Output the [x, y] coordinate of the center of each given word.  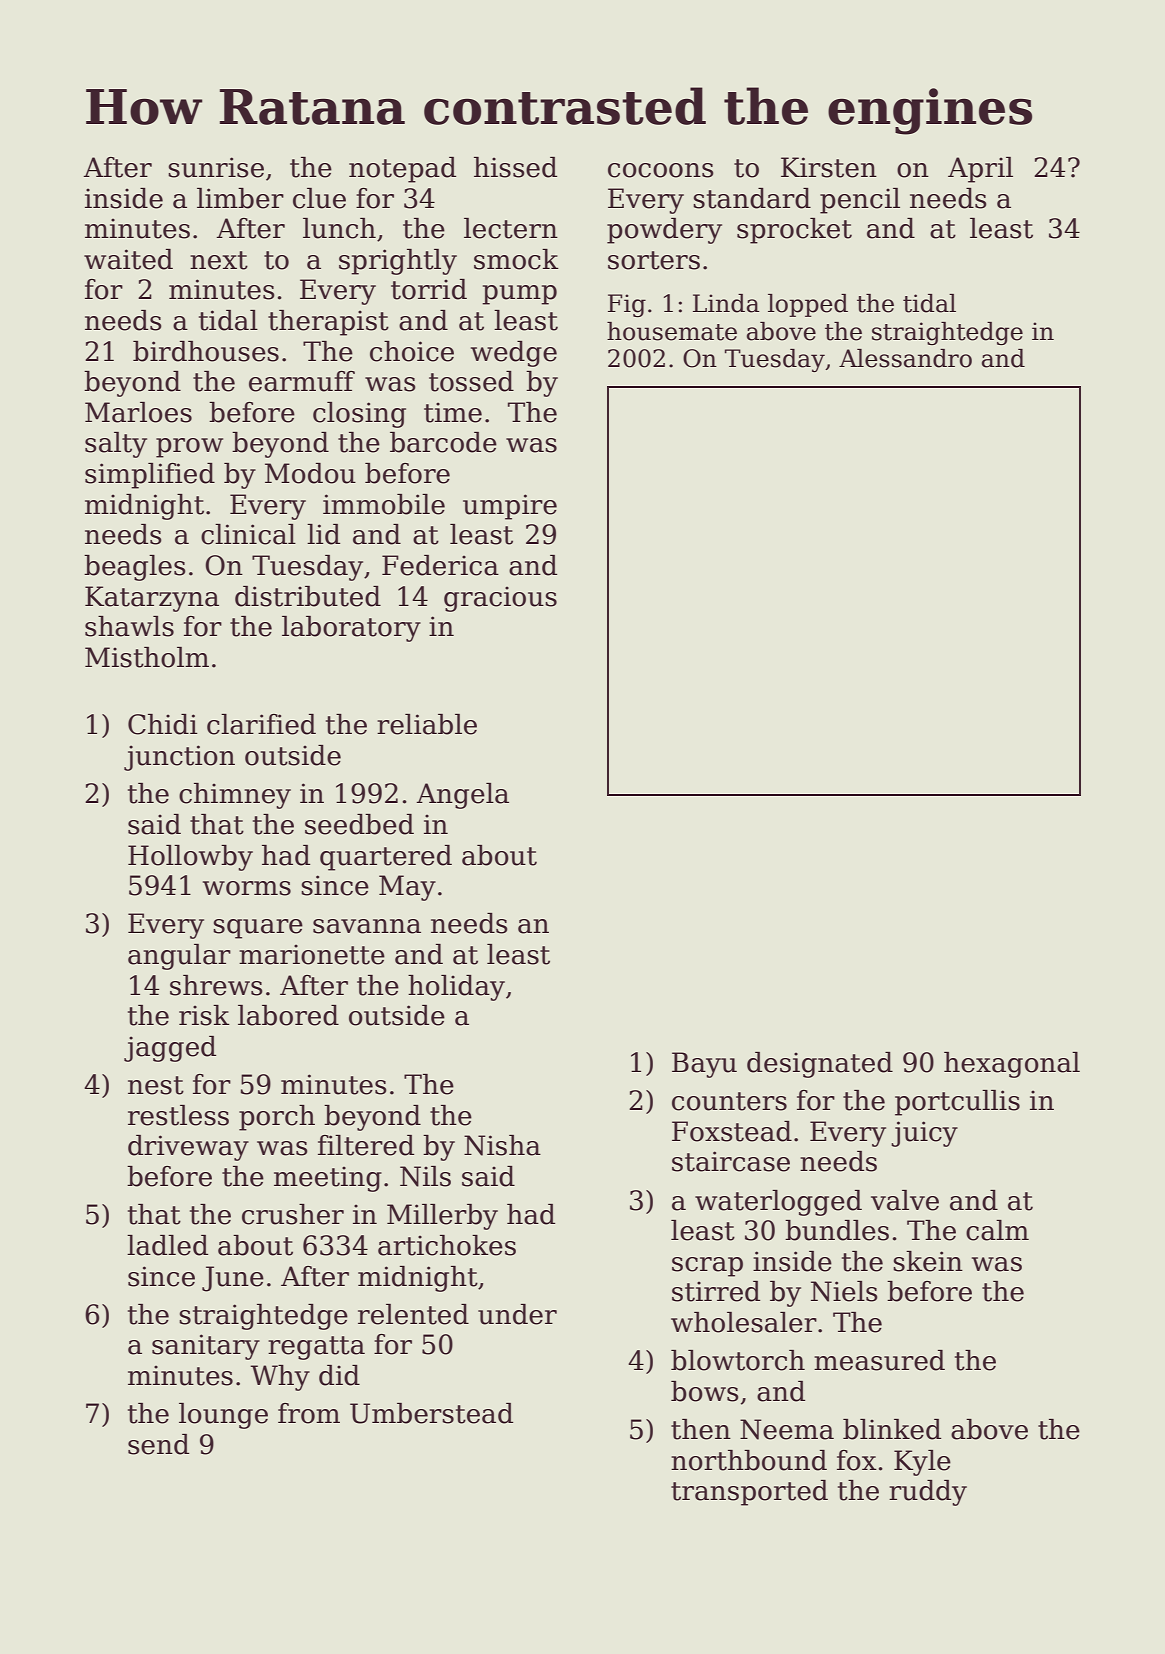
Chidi [163, 724]
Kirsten [829, 167]
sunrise [216, 167]
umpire [510, 507]
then [701, 1429]
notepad [402, 170]
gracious [500, 599]
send [158, 1444]
